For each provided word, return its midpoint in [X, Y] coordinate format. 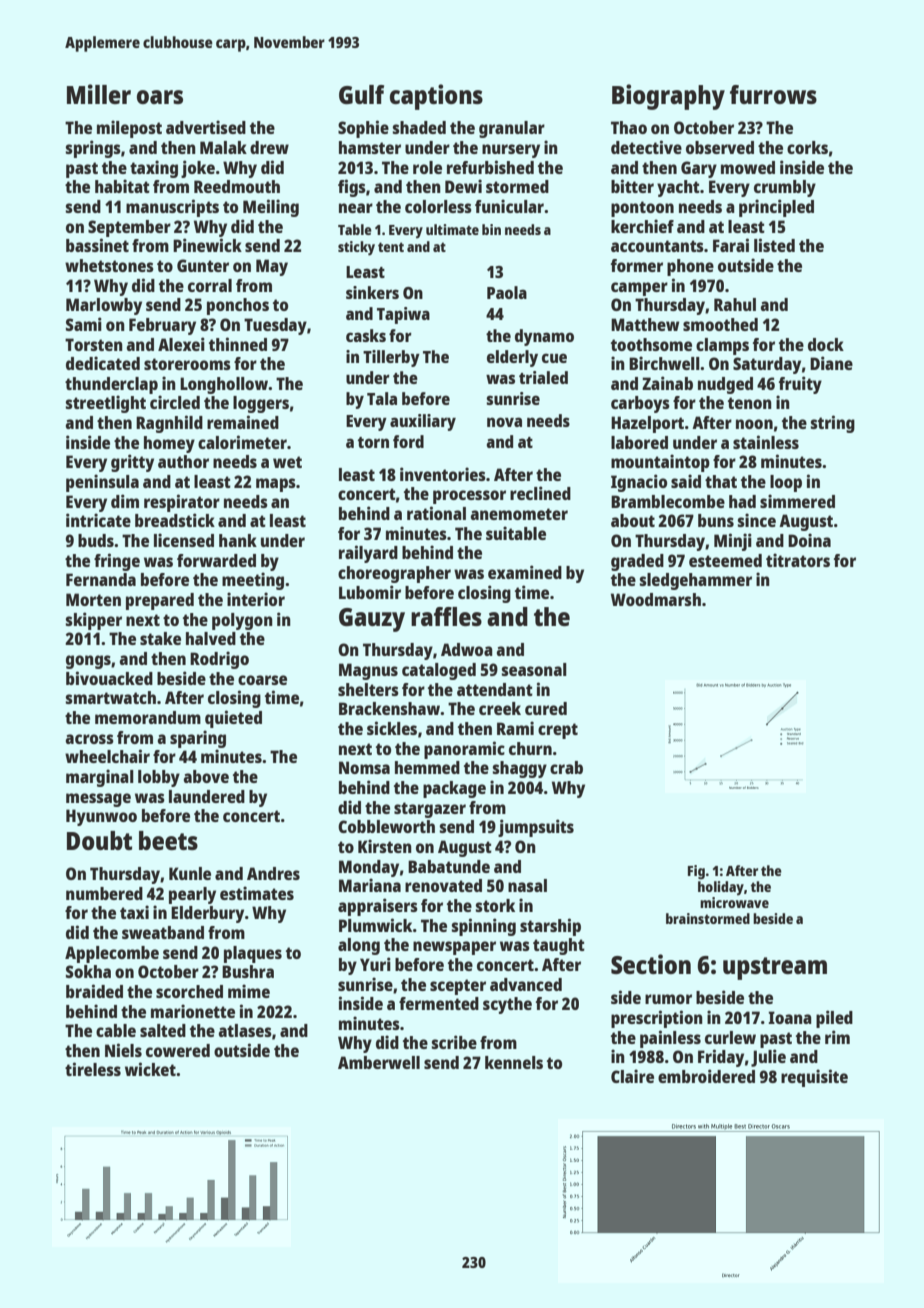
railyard [368, 554]
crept [558, 731]
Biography [668, 97]
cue [554, 358]
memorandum [148, 717]
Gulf [361, 94]
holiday [721, 888]
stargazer [430, 810]
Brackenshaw [389, 708]
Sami [84, 324]
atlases [245, 1030]
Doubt [99, 840]
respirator [182, 503]
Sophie [363, 129]
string [833, 424]
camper [639, 289]
